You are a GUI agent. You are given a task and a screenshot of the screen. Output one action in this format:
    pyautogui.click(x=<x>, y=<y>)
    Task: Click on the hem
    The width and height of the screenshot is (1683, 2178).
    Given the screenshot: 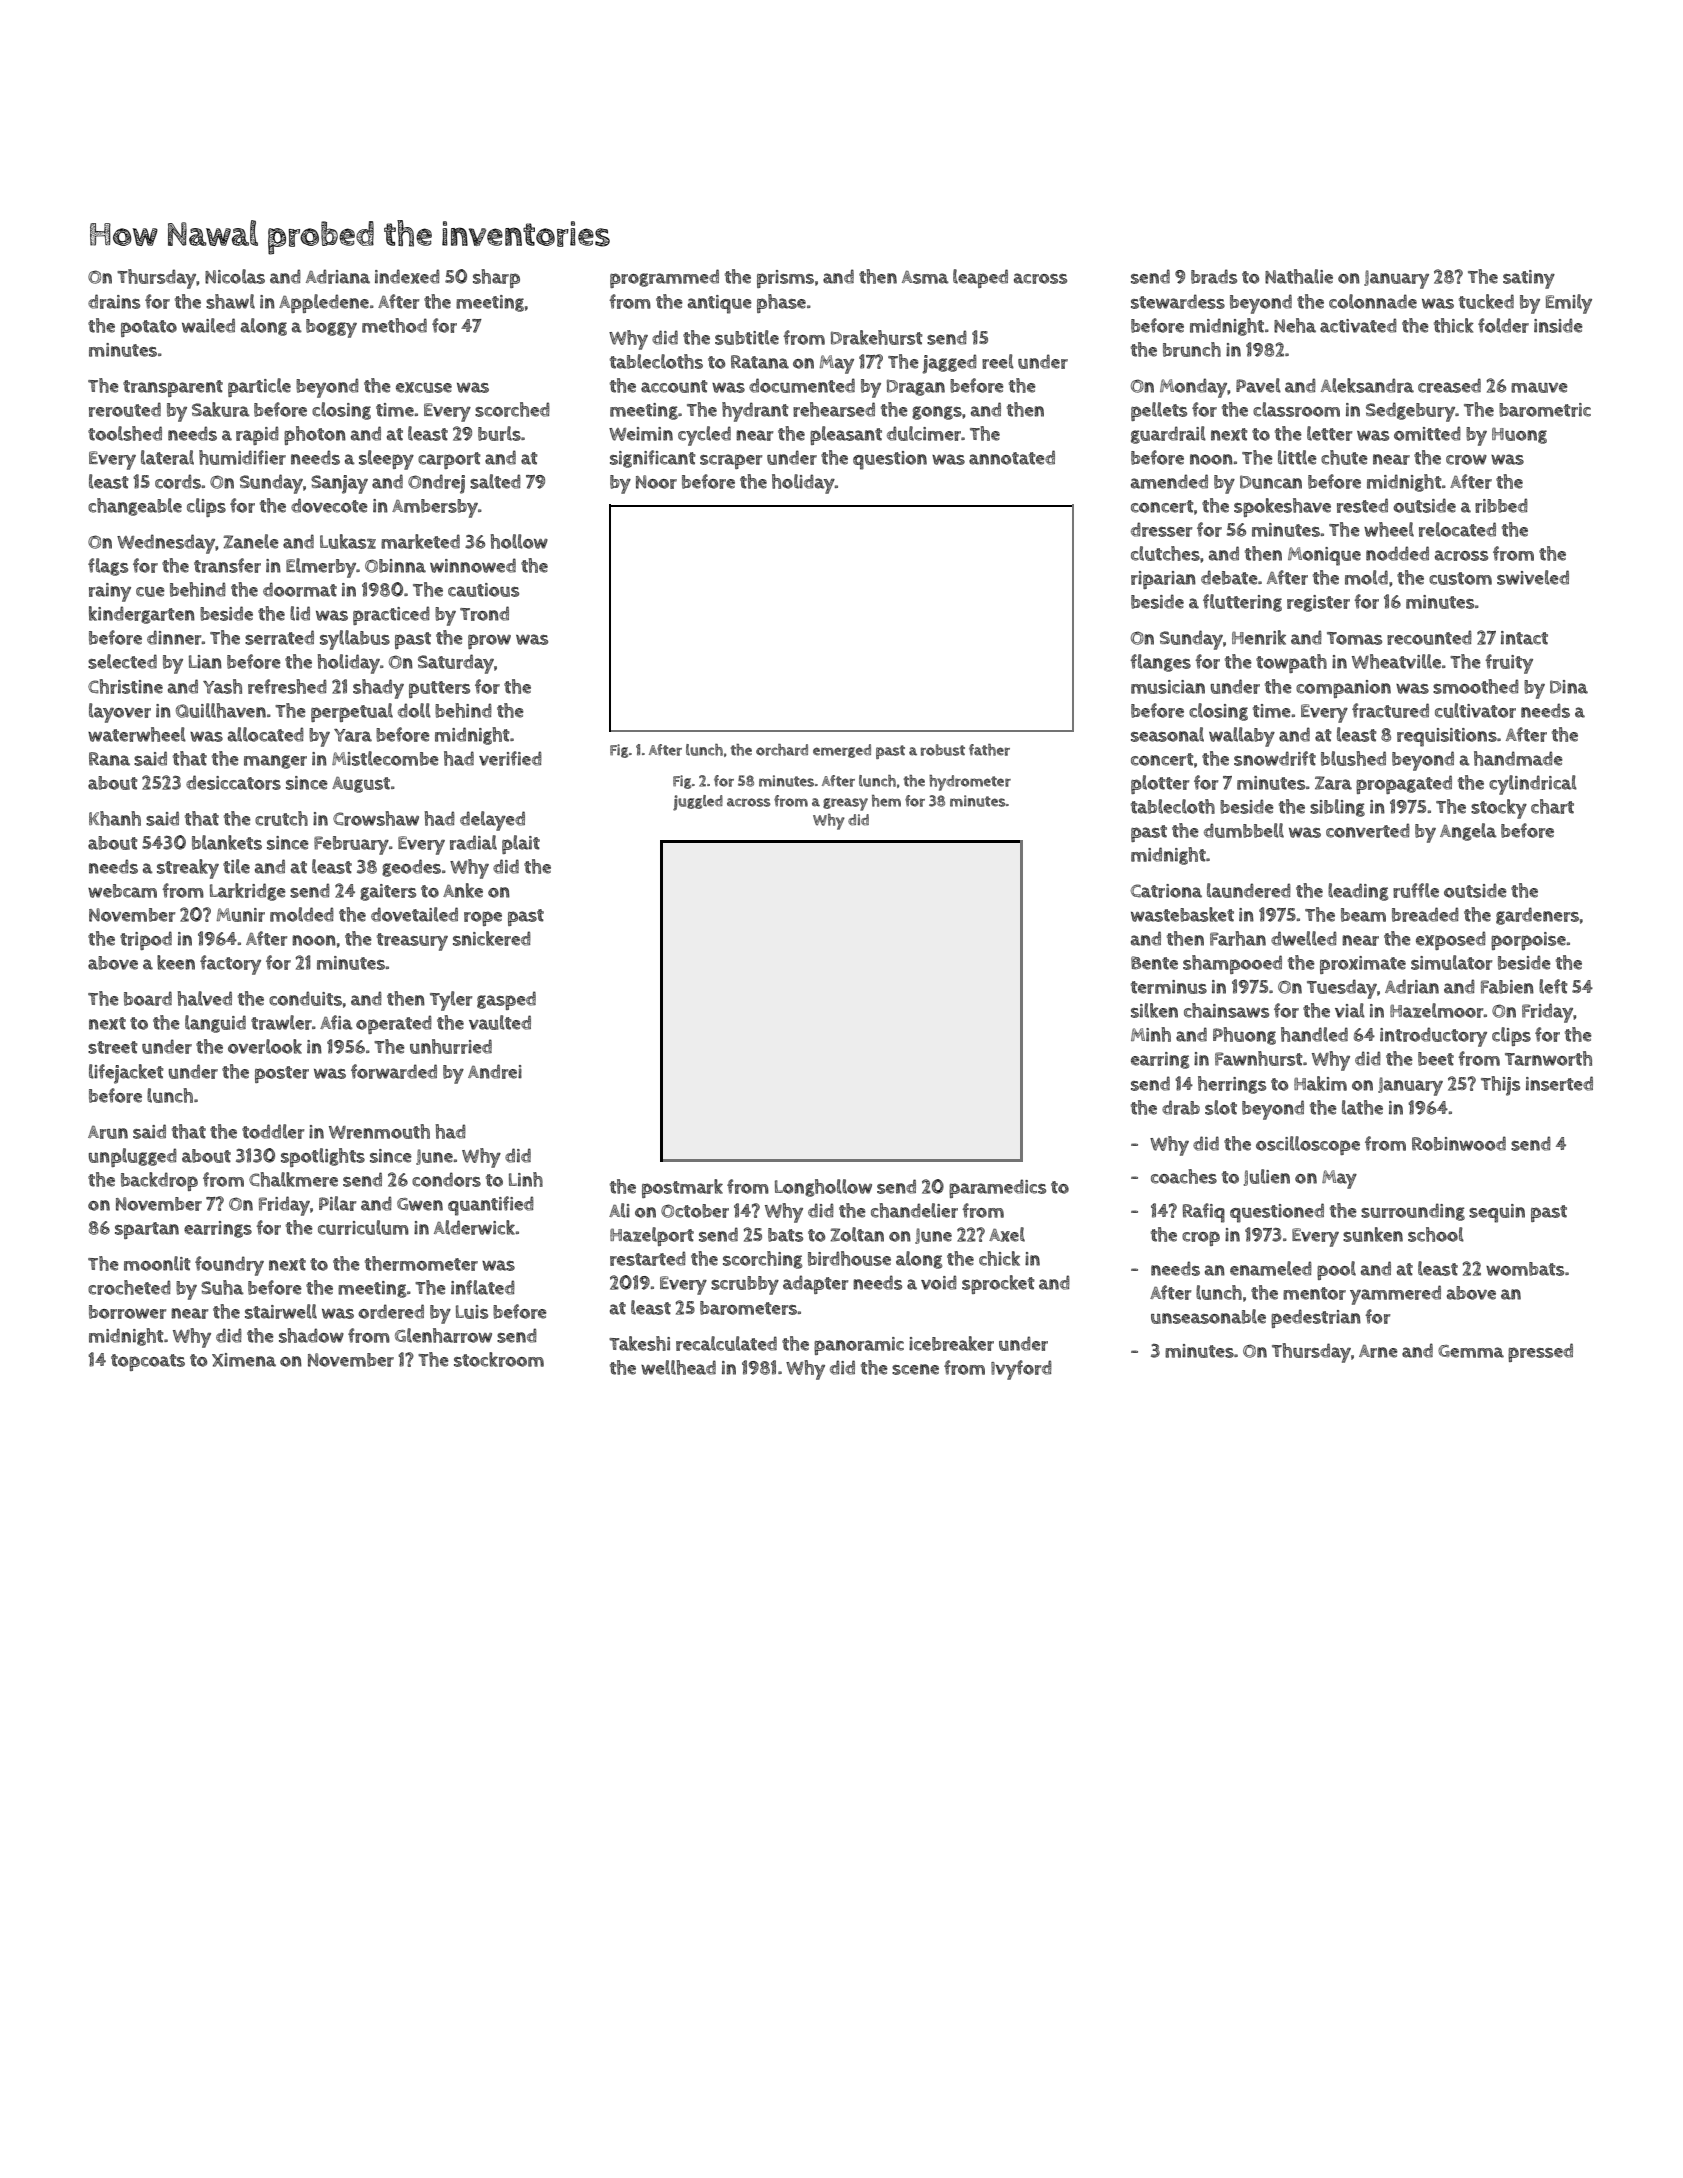 What is the action you would take?
    pyautogui.click(x=886, y=801)
